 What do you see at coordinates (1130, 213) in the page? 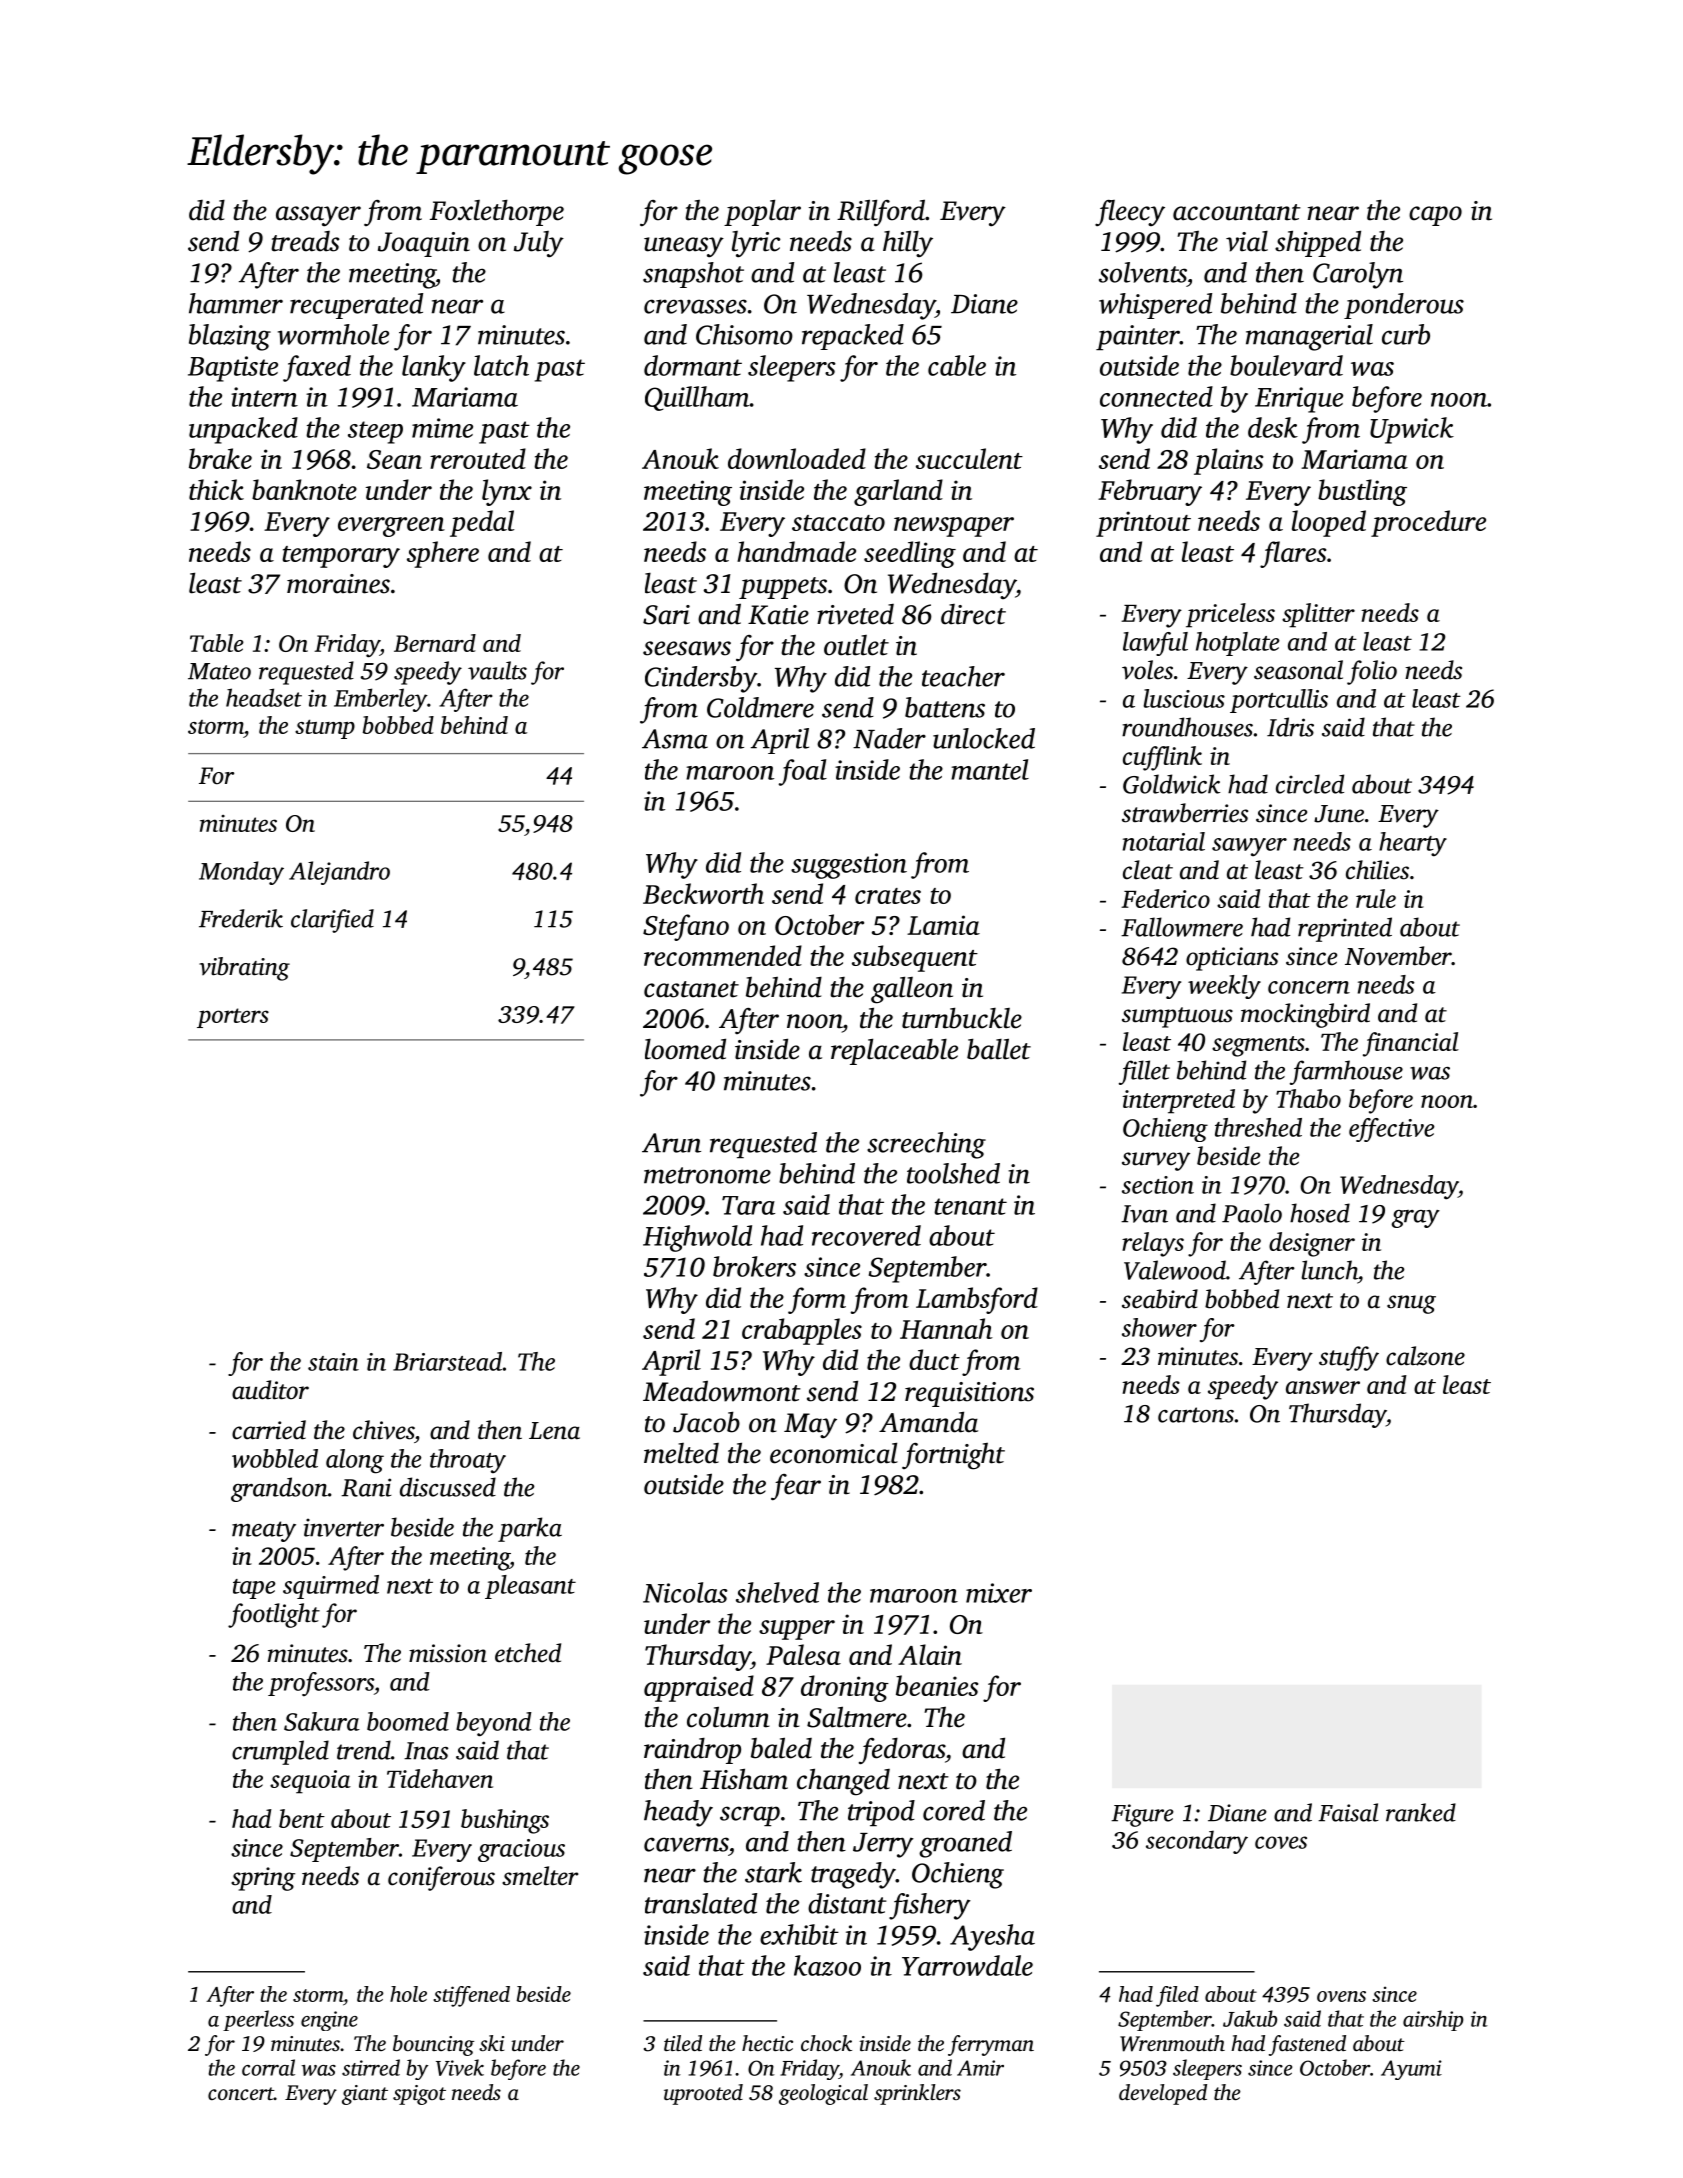
I see `fleecy` at bounding box center [1130, 213].
